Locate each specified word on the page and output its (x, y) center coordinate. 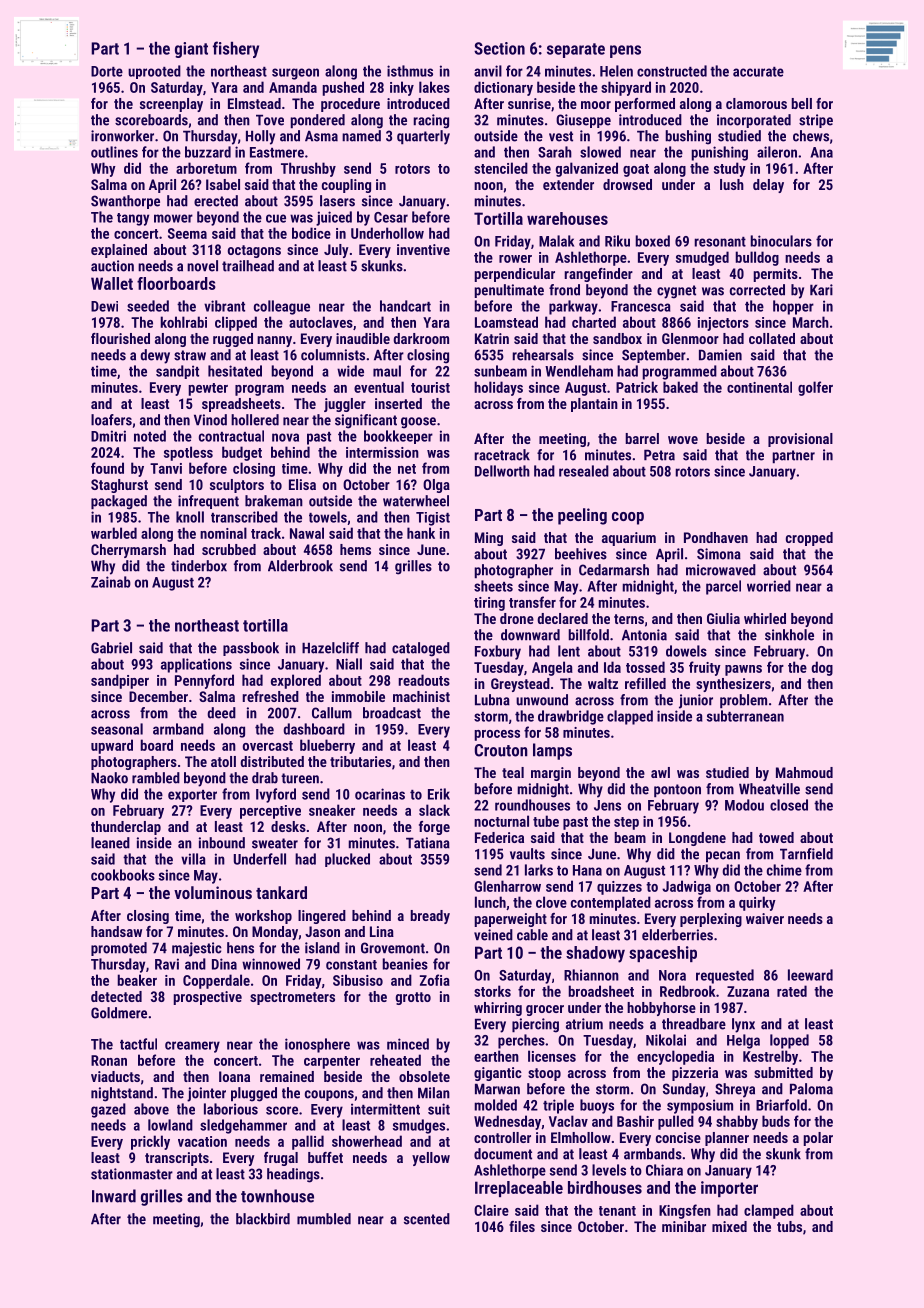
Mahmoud (804, 772)
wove (683, 440)
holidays (498, 388)
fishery (236, 49)
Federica (499, 837)
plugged (254, 1094)
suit (439, 1109)
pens (625, 51)
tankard (281, 892)
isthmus (410, 71)
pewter (208, 389)
